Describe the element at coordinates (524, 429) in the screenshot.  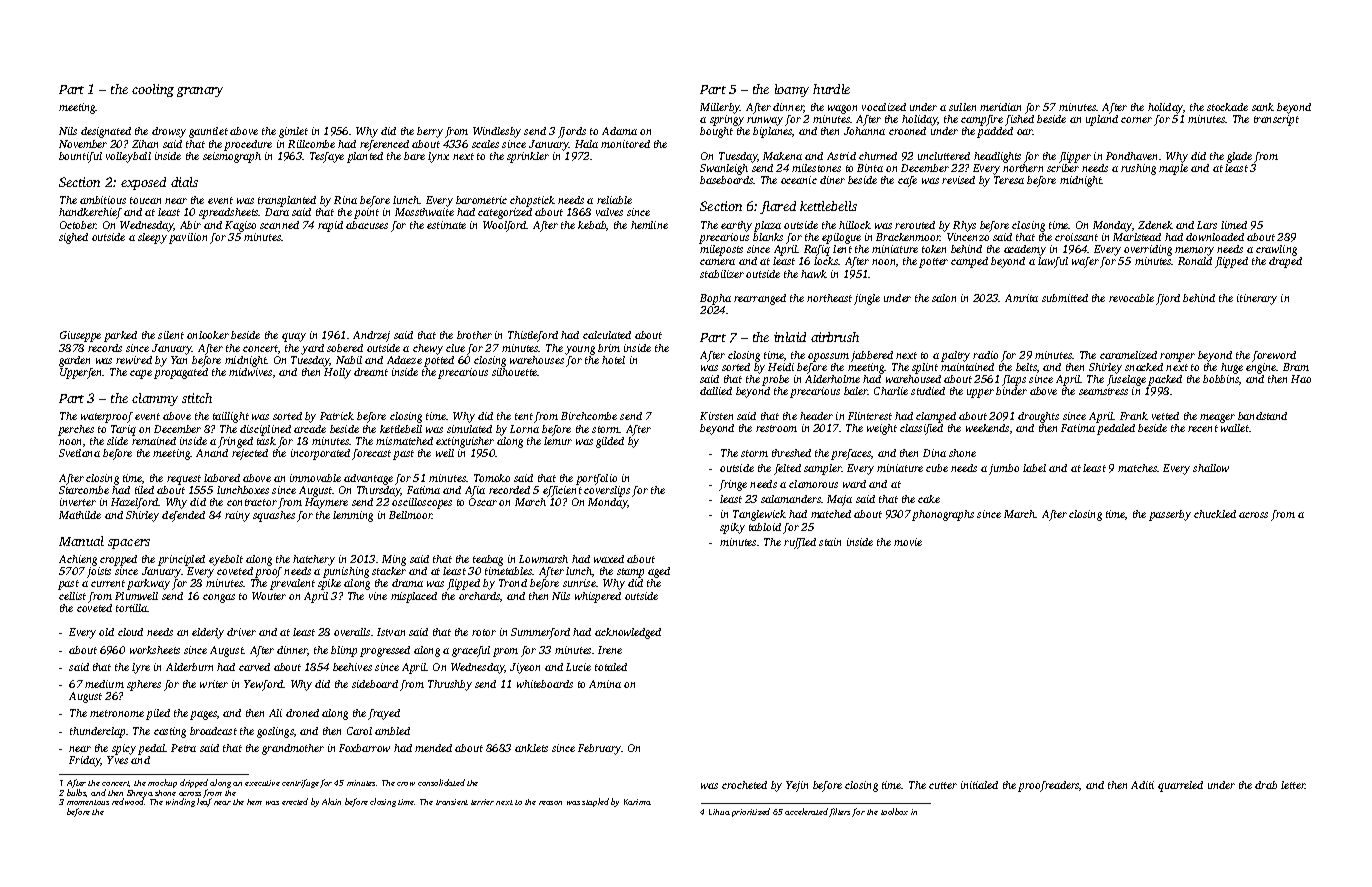
I see `Lorna` at that location.
